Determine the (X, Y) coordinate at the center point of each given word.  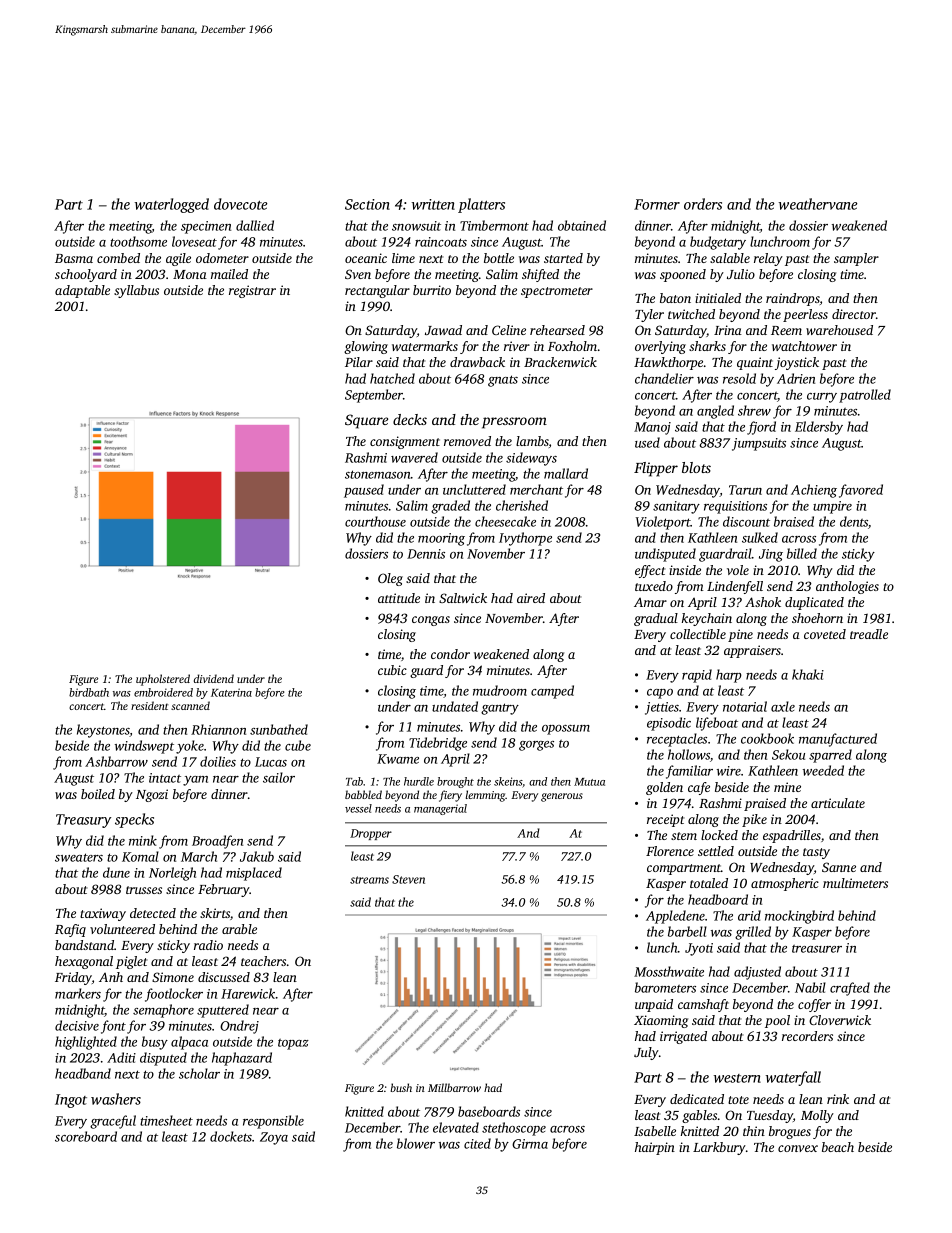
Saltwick (463, 598)
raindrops (793, 299)
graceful (113, 1122)
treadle (869, 634)
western (737, 1078)
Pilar (359, 362)
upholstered (163, 680)
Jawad (443, 330)
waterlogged (172, 205)
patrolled (865, 396)
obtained (582, 225)
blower (416, 1143)
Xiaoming (661, 1021)
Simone (173, 977)
